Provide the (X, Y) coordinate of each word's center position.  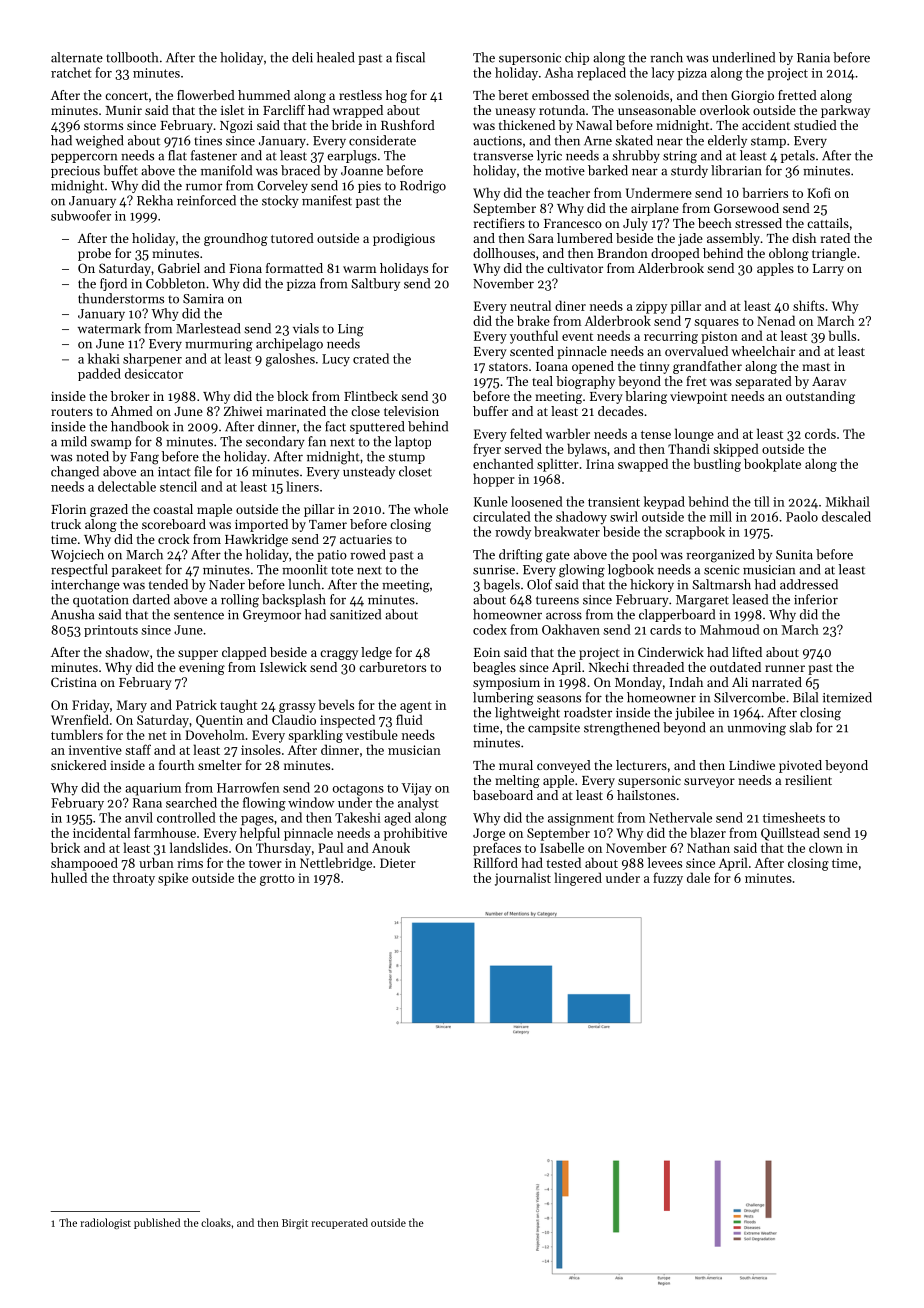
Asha (559, 72)
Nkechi (609, 667)
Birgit (295, 1224)
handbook (140, 426)
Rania (813, 58)
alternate (77, 57)
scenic (722, 570)
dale (698, 877)
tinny (655, 368)
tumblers (77, 734)
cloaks (216, 1222)
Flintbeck (371, 396)
